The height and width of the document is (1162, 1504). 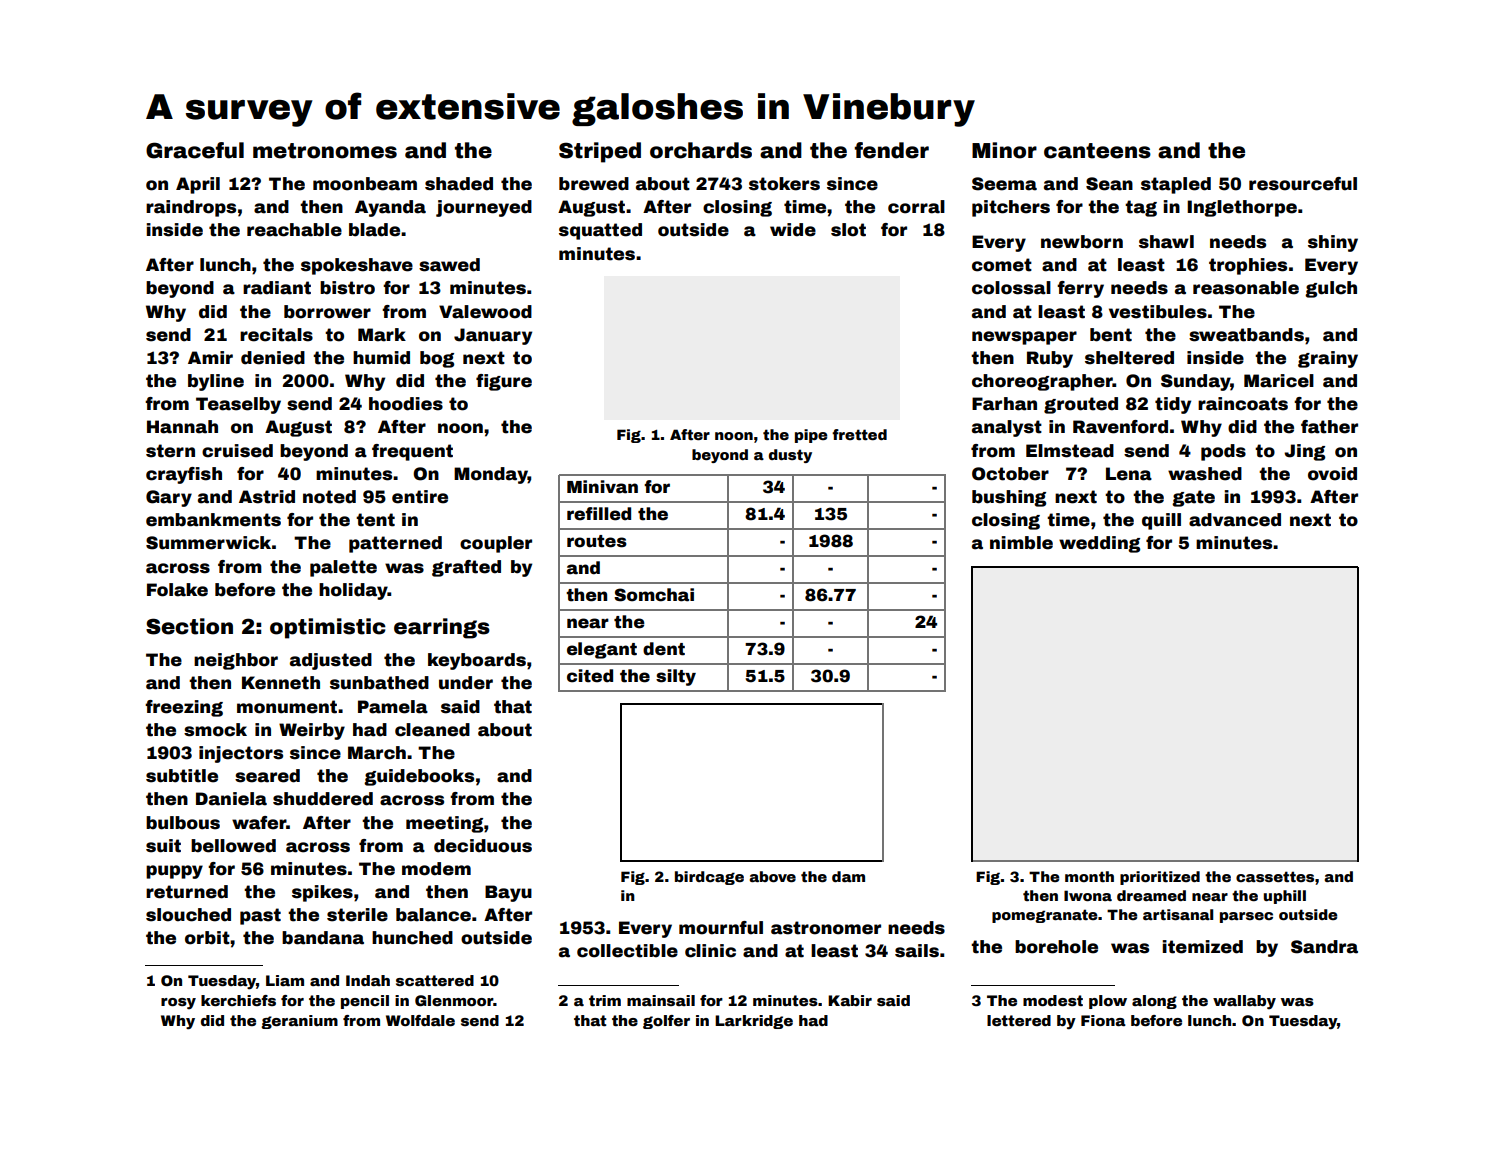 What do you see at coordinates (195, 150) in the document?
I see `Graceful` at bounding box center [195, 150].
